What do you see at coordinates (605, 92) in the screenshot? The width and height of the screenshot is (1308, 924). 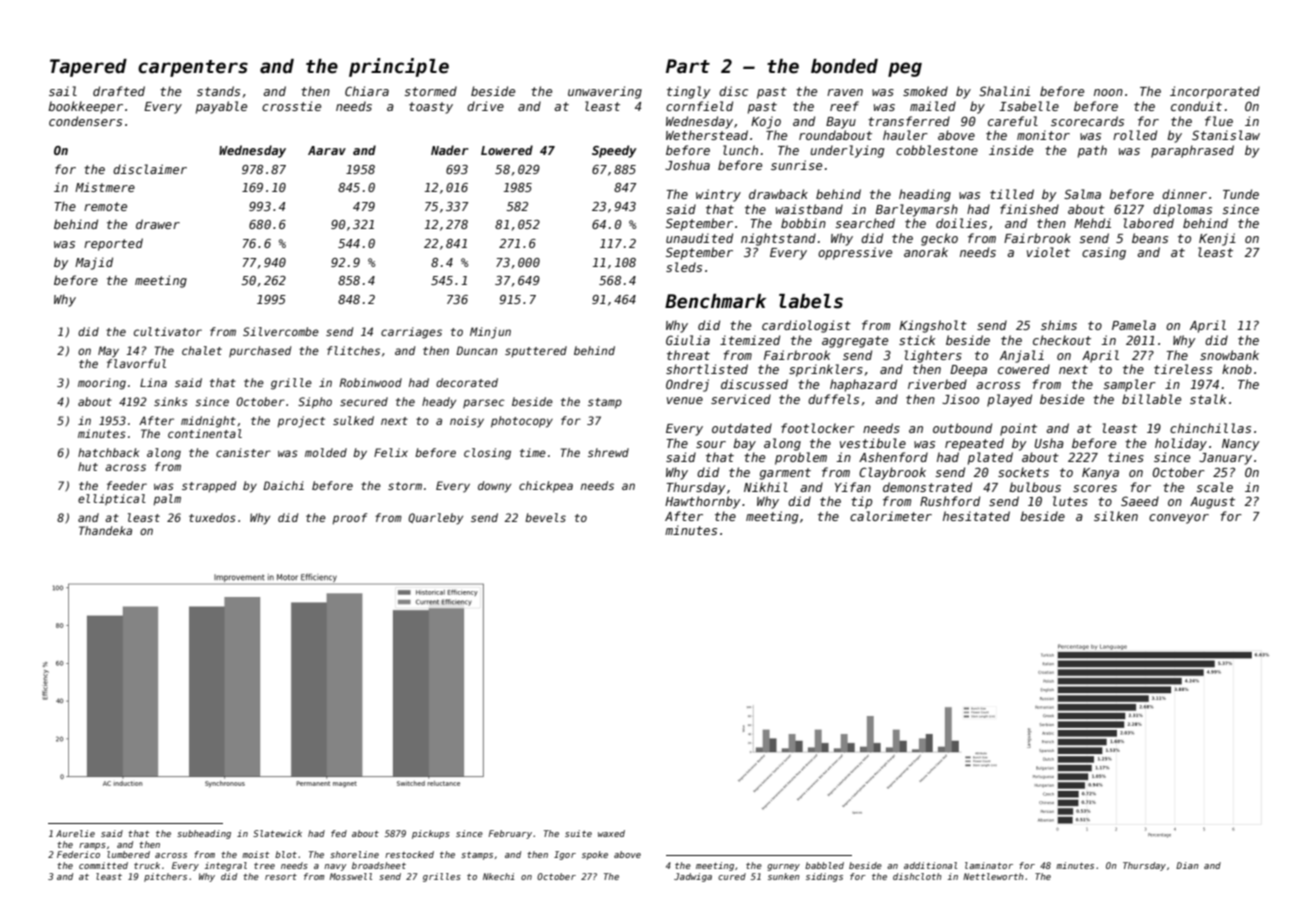 I see `unwavering` at bounding box center [605, 92].
